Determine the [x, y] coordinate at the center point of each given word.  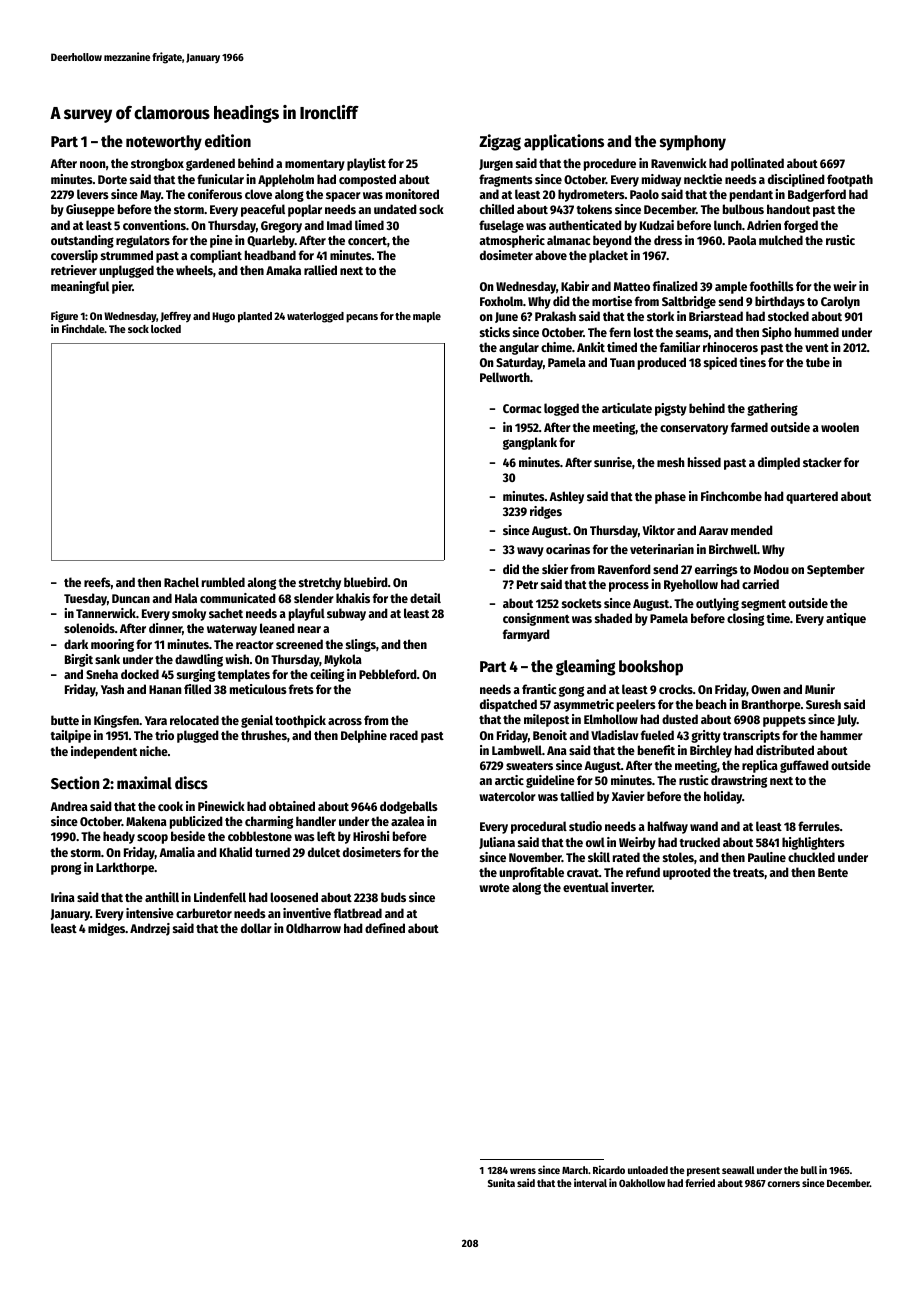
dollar [256, 928]
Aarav [713, 530]
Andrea [69, 806]
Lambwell [517, 750]
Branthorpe [771, 705]
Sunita [501, 1182]
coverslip [74, 256]
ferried [700, 1182]
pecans [362, 318]
